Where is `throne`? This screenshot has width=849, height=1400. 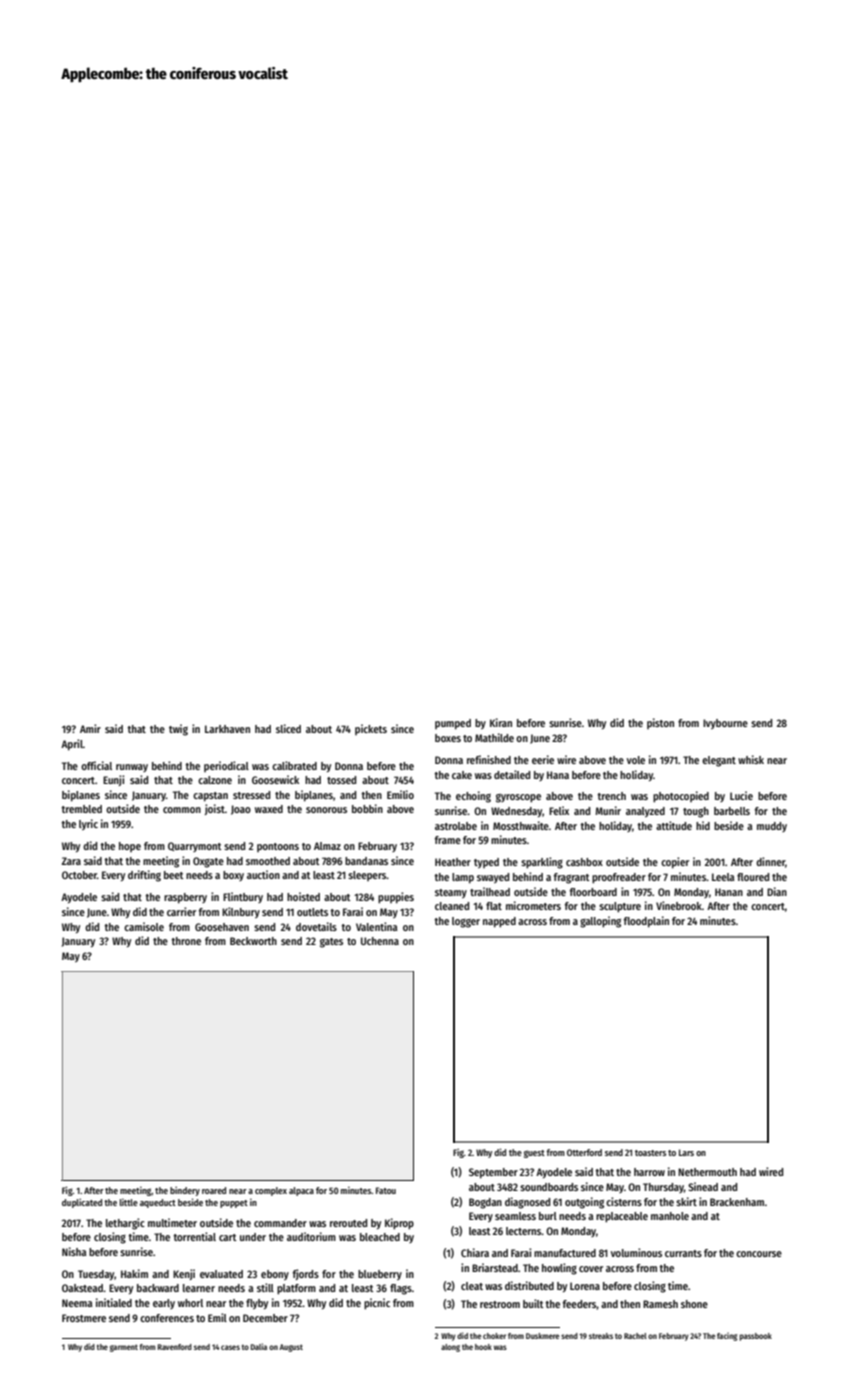 throne is located at coordinates (186, 941).
